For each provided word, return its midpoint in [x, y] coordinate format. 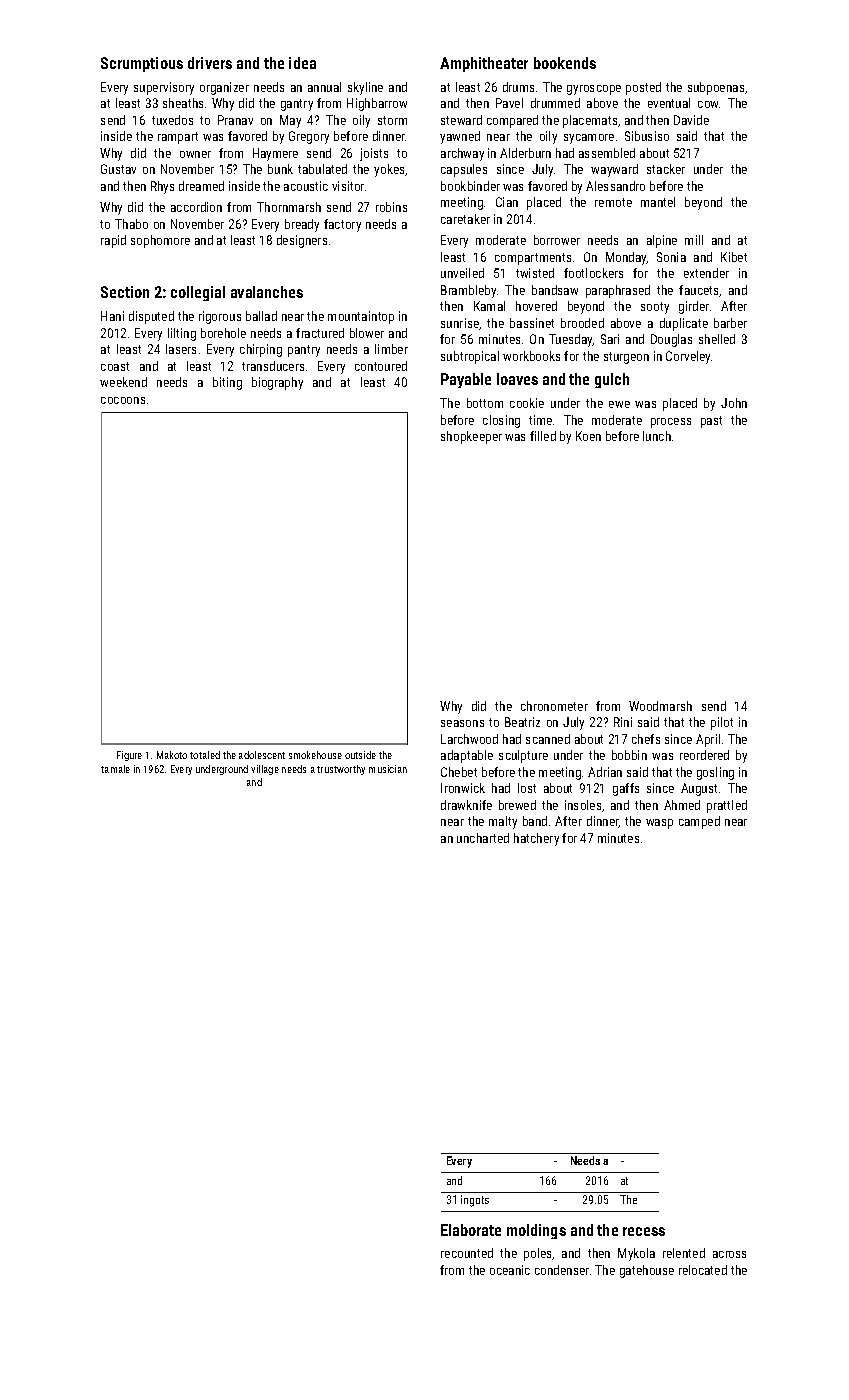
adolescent [262, 755]
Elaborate [471, 1230]
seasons [462, 723]
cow [709, 104]
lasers [181, 349]
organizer [224, 88]
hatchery [536, 839]
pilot [722, 723]
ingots [475, 1201]
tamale [115, 769]
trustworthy [341, 770]
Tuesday [571, 340]
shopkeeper [471, 437]
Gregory [309, 137]
